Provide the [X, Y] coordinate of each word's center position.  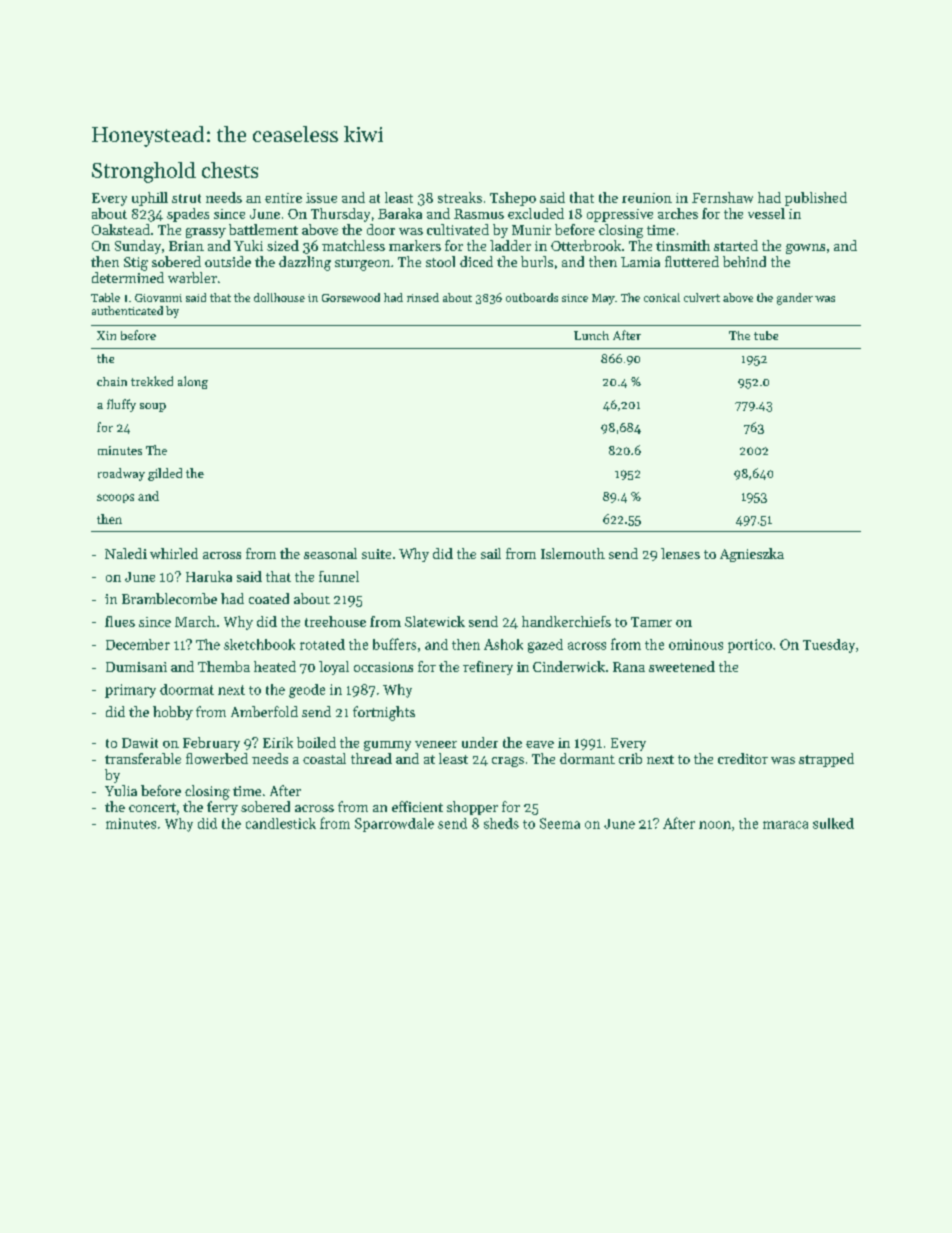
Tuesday [829, 646]
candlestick [281, 823]
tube [766, 335]
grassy [206, 233]
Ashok [503, 644]
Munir [531, 230]
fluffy [121, 405]
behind [744, 261]
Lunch [591, 335]
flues [120, 621]
